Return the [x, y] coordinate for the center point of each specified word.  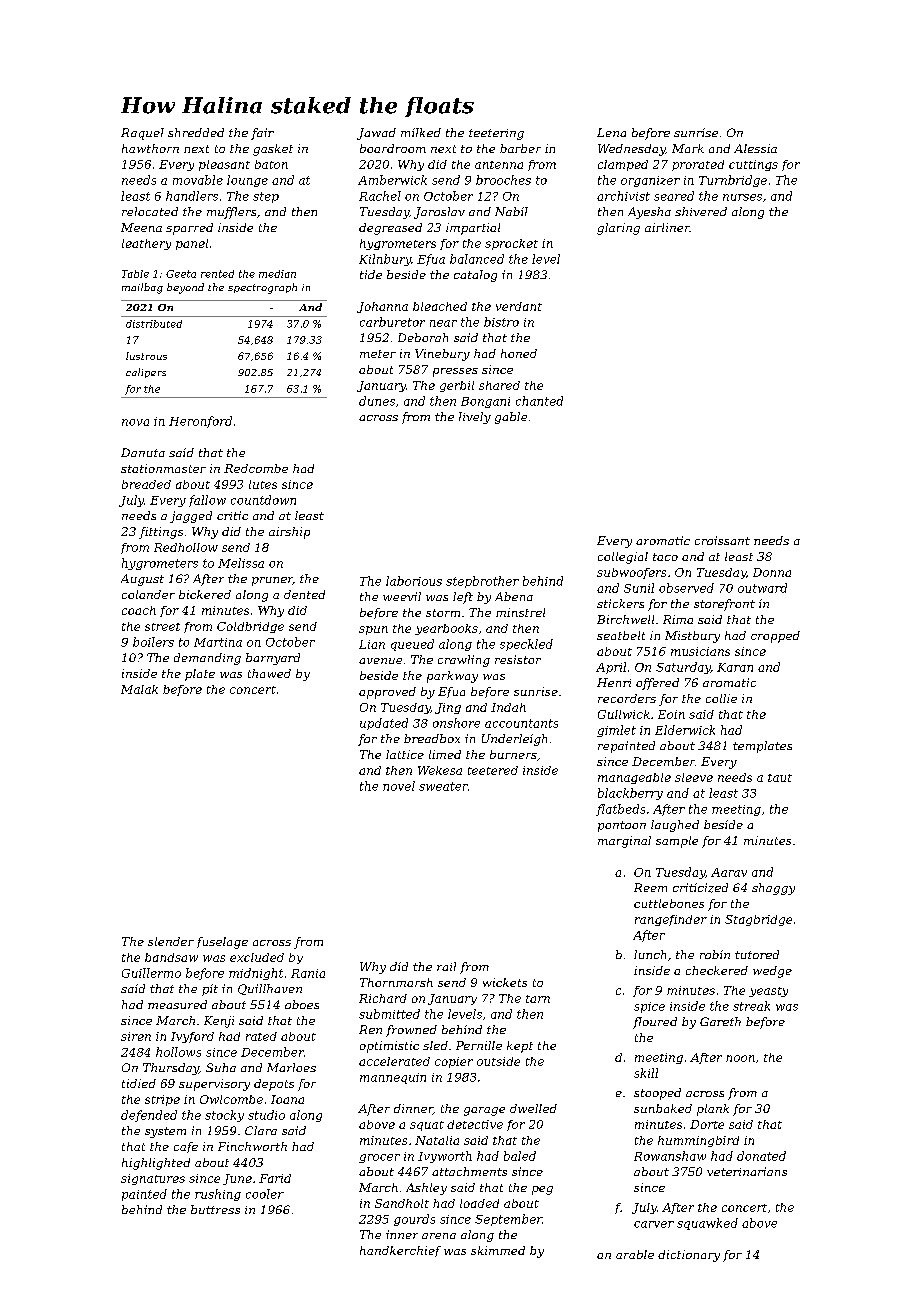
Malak [139, 689]
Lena [611, 132]
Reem [650, 887]
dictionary [689, 1256]
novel [399, 786]
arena [439, 1236]
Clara [261, 1130]
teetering [496, 134]
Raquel [142, 134]
